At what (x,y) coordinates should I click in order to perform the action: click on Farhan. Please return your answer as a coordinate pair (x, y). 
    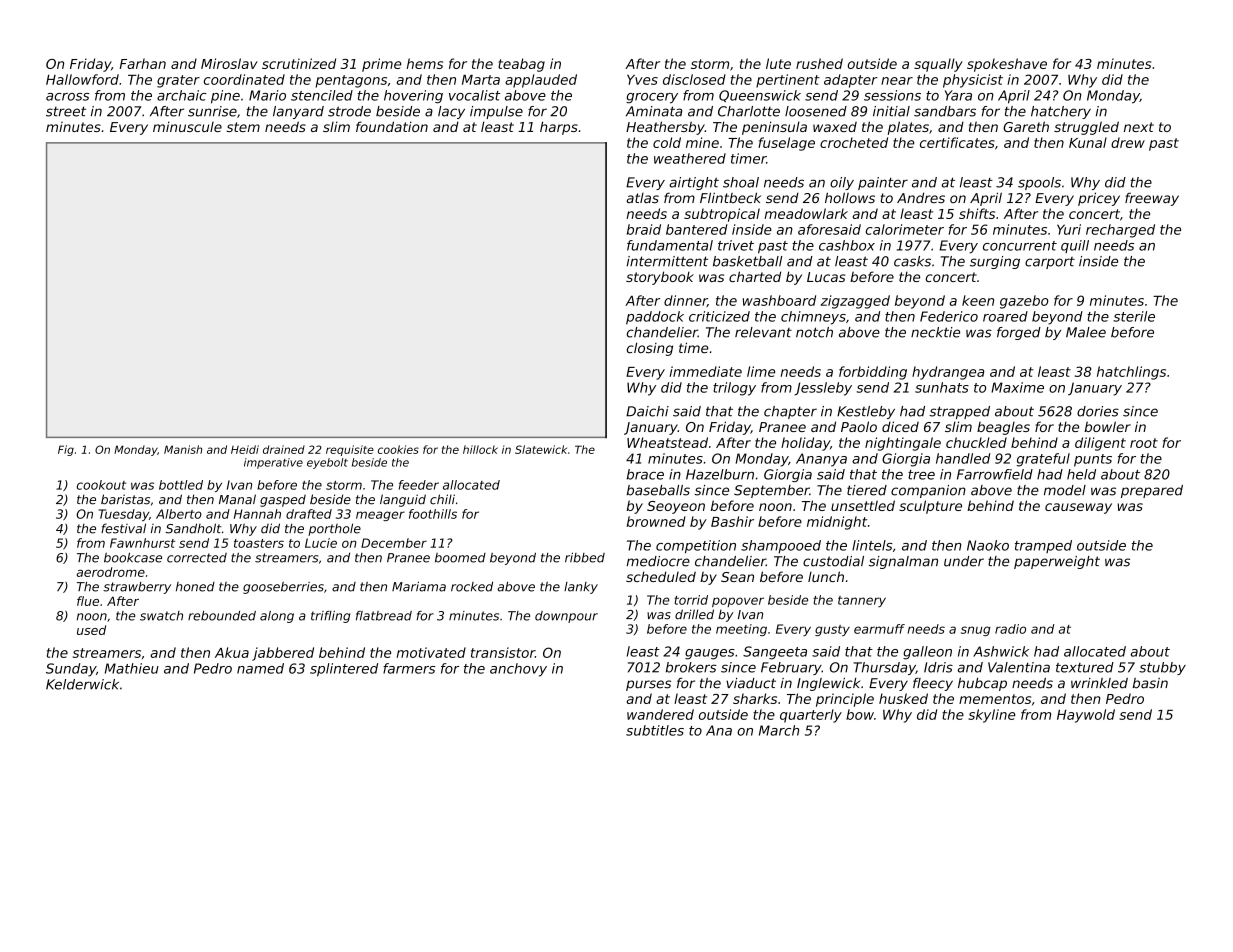
    Looking at the image, I should click on (142, 63).
